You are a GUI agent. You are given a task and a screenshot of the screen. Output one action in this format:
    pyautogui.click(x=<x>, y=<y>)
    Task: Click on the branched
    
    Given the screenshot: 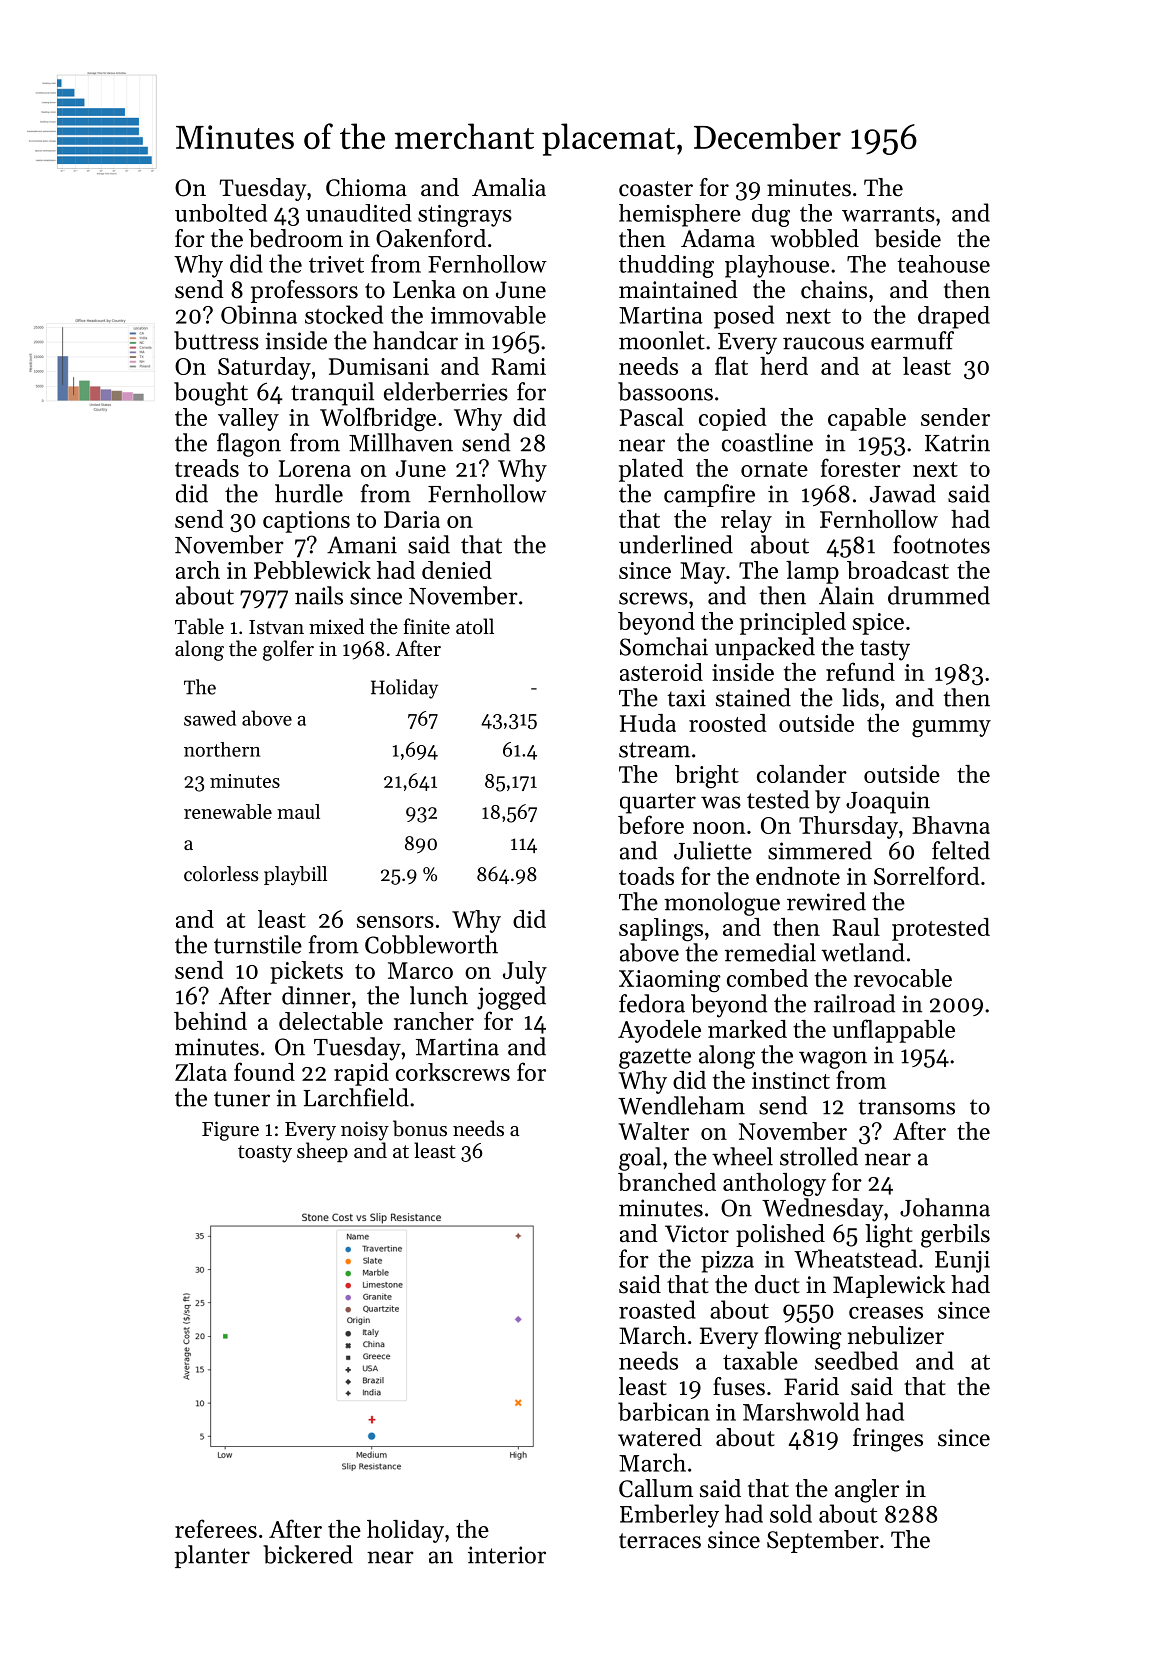 What is the action you would take?
    pyautogui.click(x=667, y=1182)
